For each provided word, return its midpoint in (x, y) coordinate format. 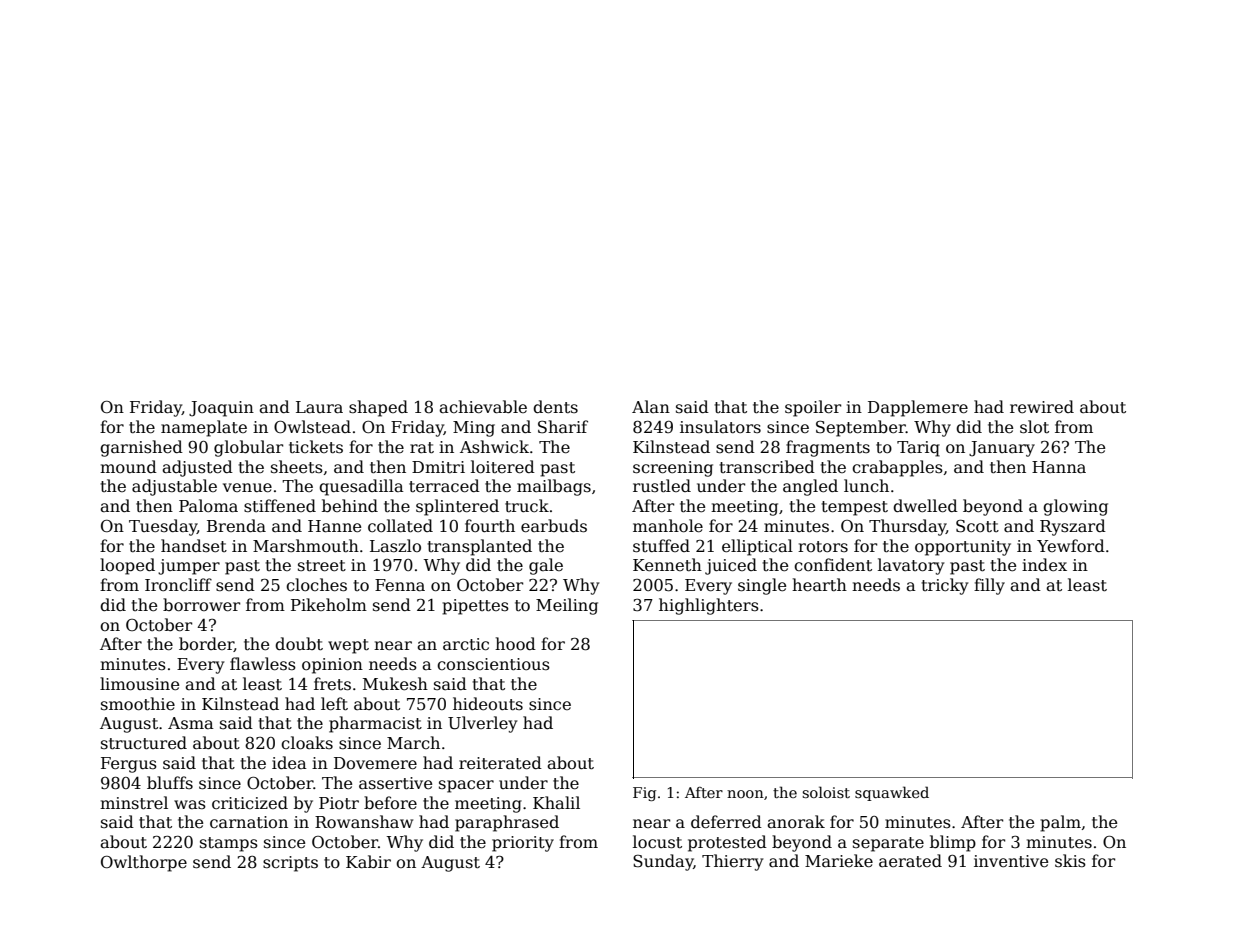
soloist (826, 792)
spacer (466, 786)
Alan (651, 406)
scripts (290, 864)
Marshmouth (306, 545)
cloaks (307, 742)
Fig (644, 794)
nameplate (204, 428)
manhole (668, 526)
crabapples (897, 468)
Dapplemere (918, 408)
